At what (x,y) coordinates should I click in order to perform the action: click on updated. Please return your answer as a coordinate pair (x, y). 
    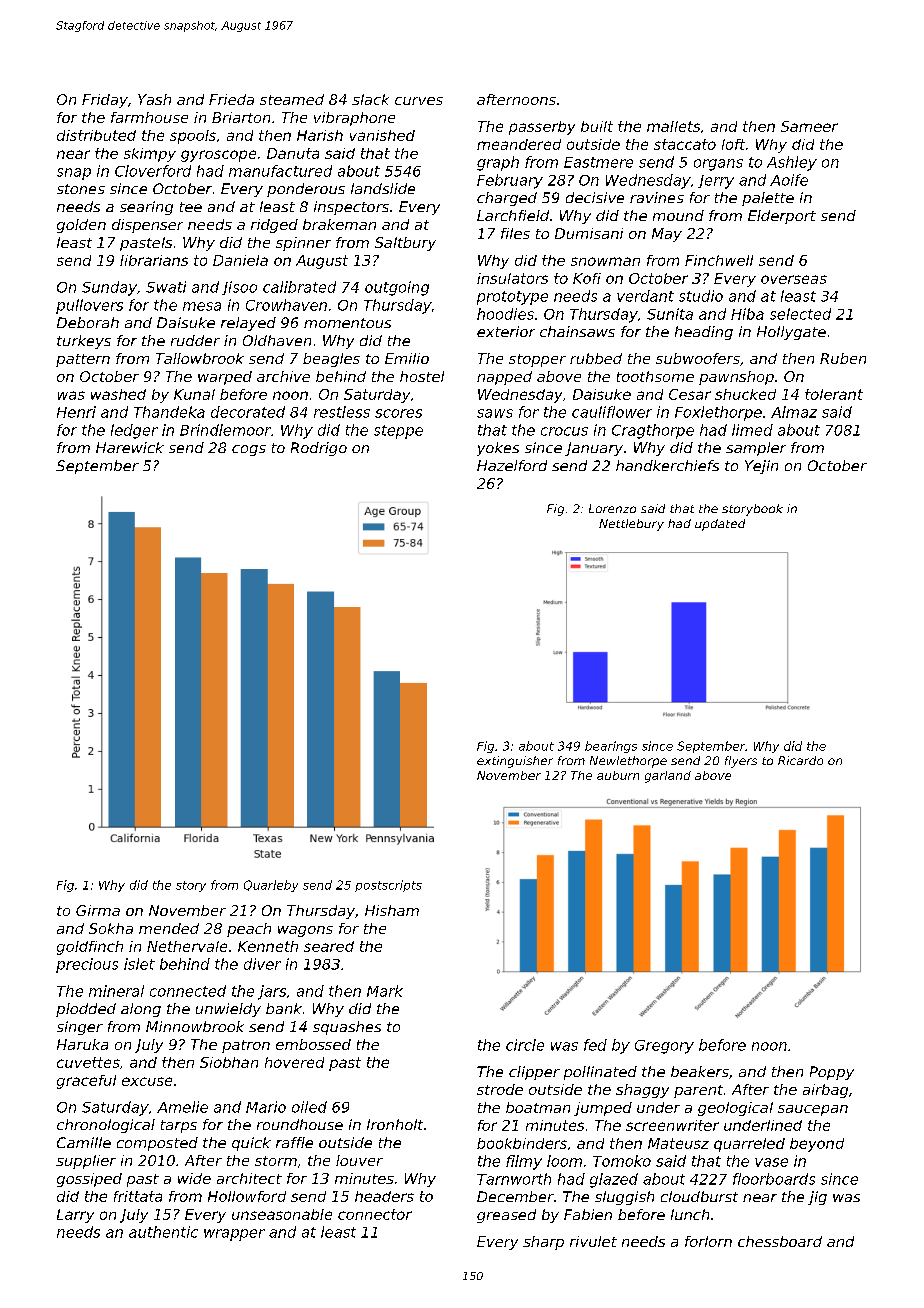
    Looking at the image, I should click on (720, 525).
